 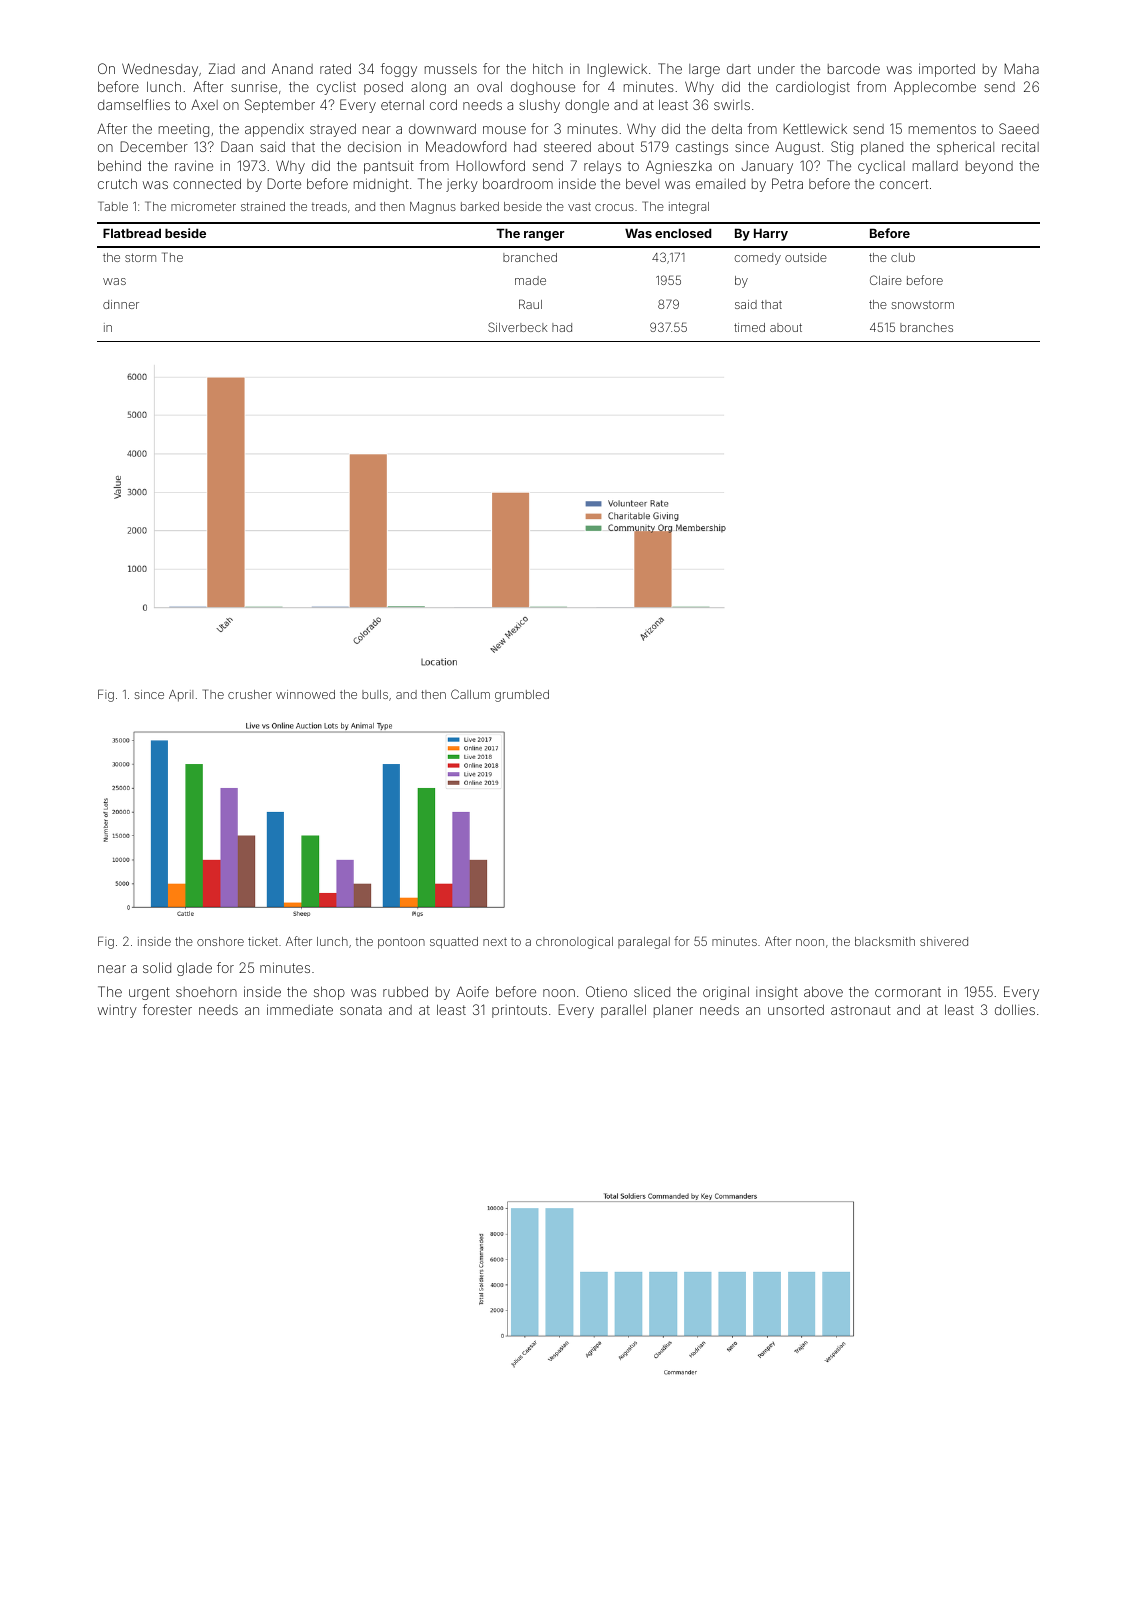 I want to click on branches, so click(x=926, y=327).
